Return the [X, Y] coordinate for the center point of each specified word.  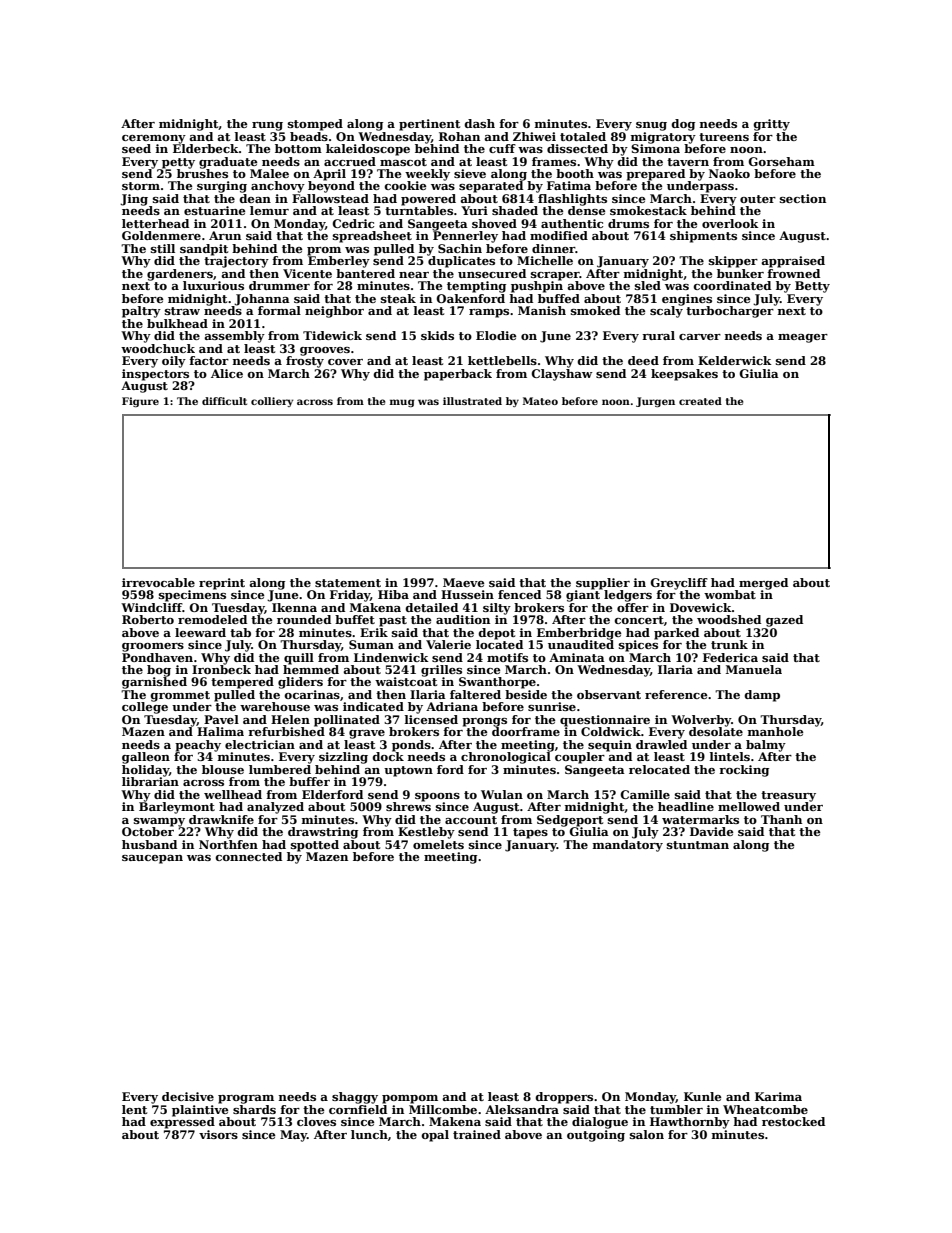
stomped [315, 125]
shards [254, 1109]
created [700, 401]
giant [583, 596]
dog [683, 125]
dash [480, 123]
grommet [180, 696]
